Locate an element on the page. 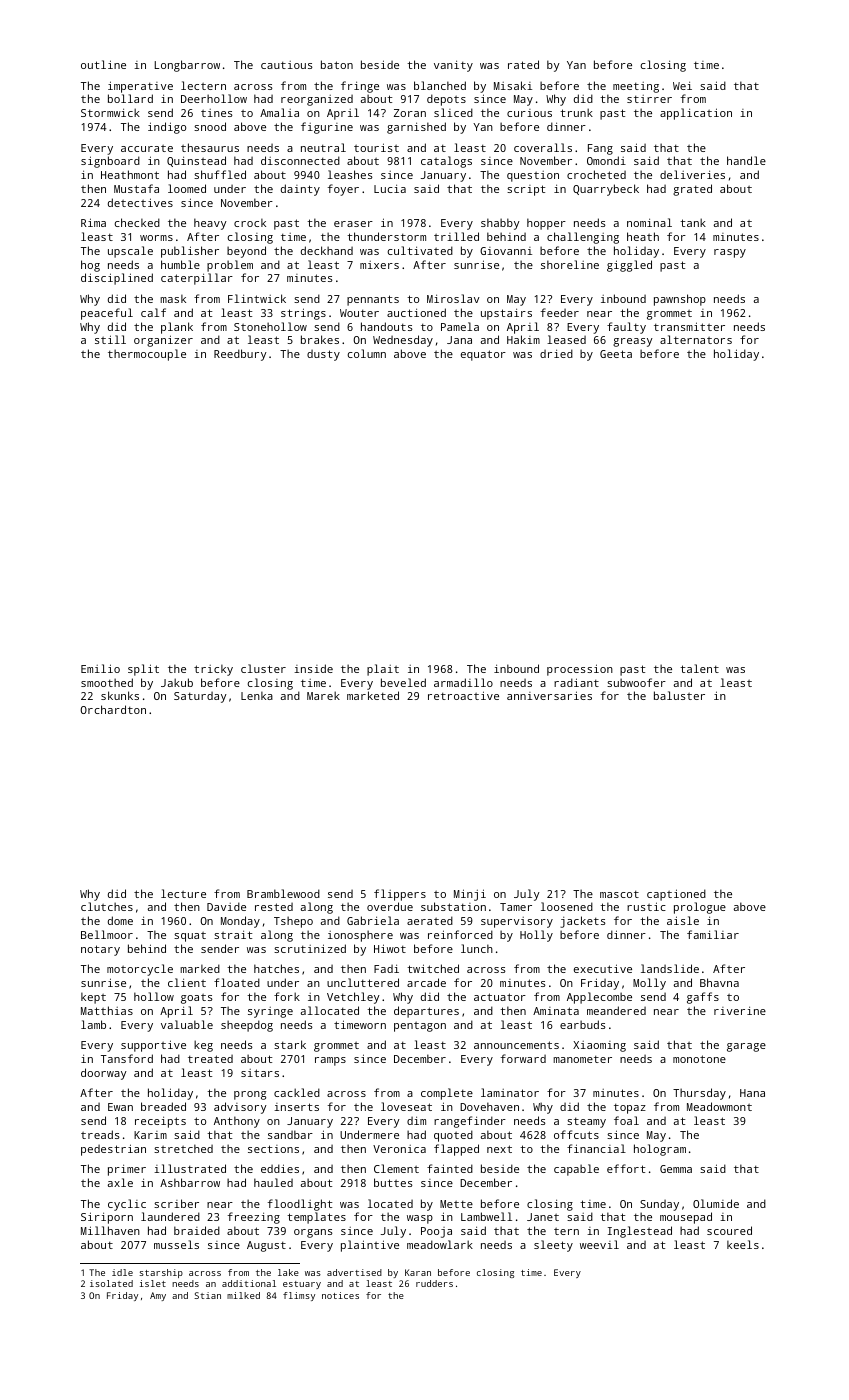 The height and width of the page is (1400, 849). Geeta is located at coordinates (616, 354).
